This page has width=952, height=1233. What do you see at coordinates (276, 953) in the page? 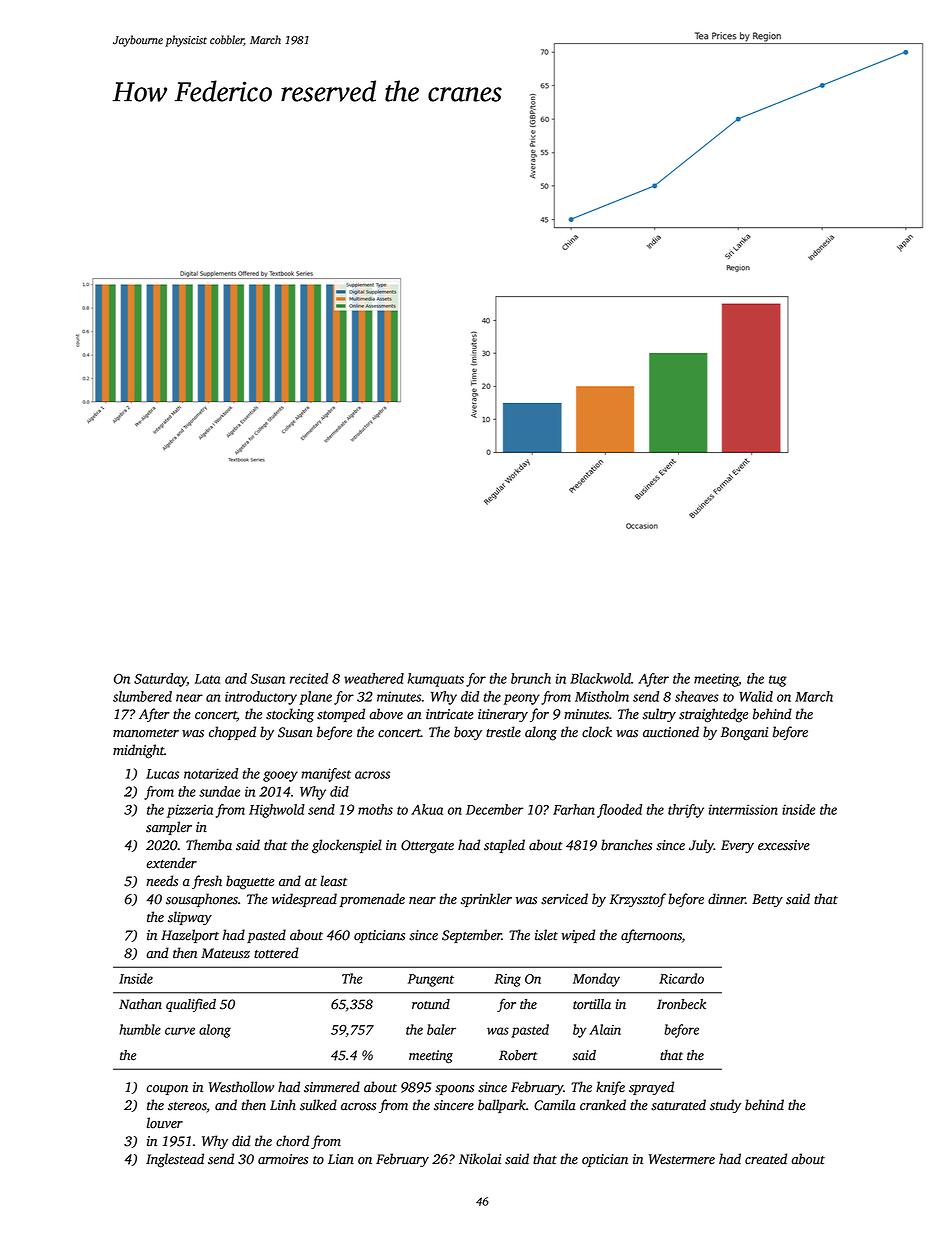
I see `tottered` at bounding box center [276, 953].
